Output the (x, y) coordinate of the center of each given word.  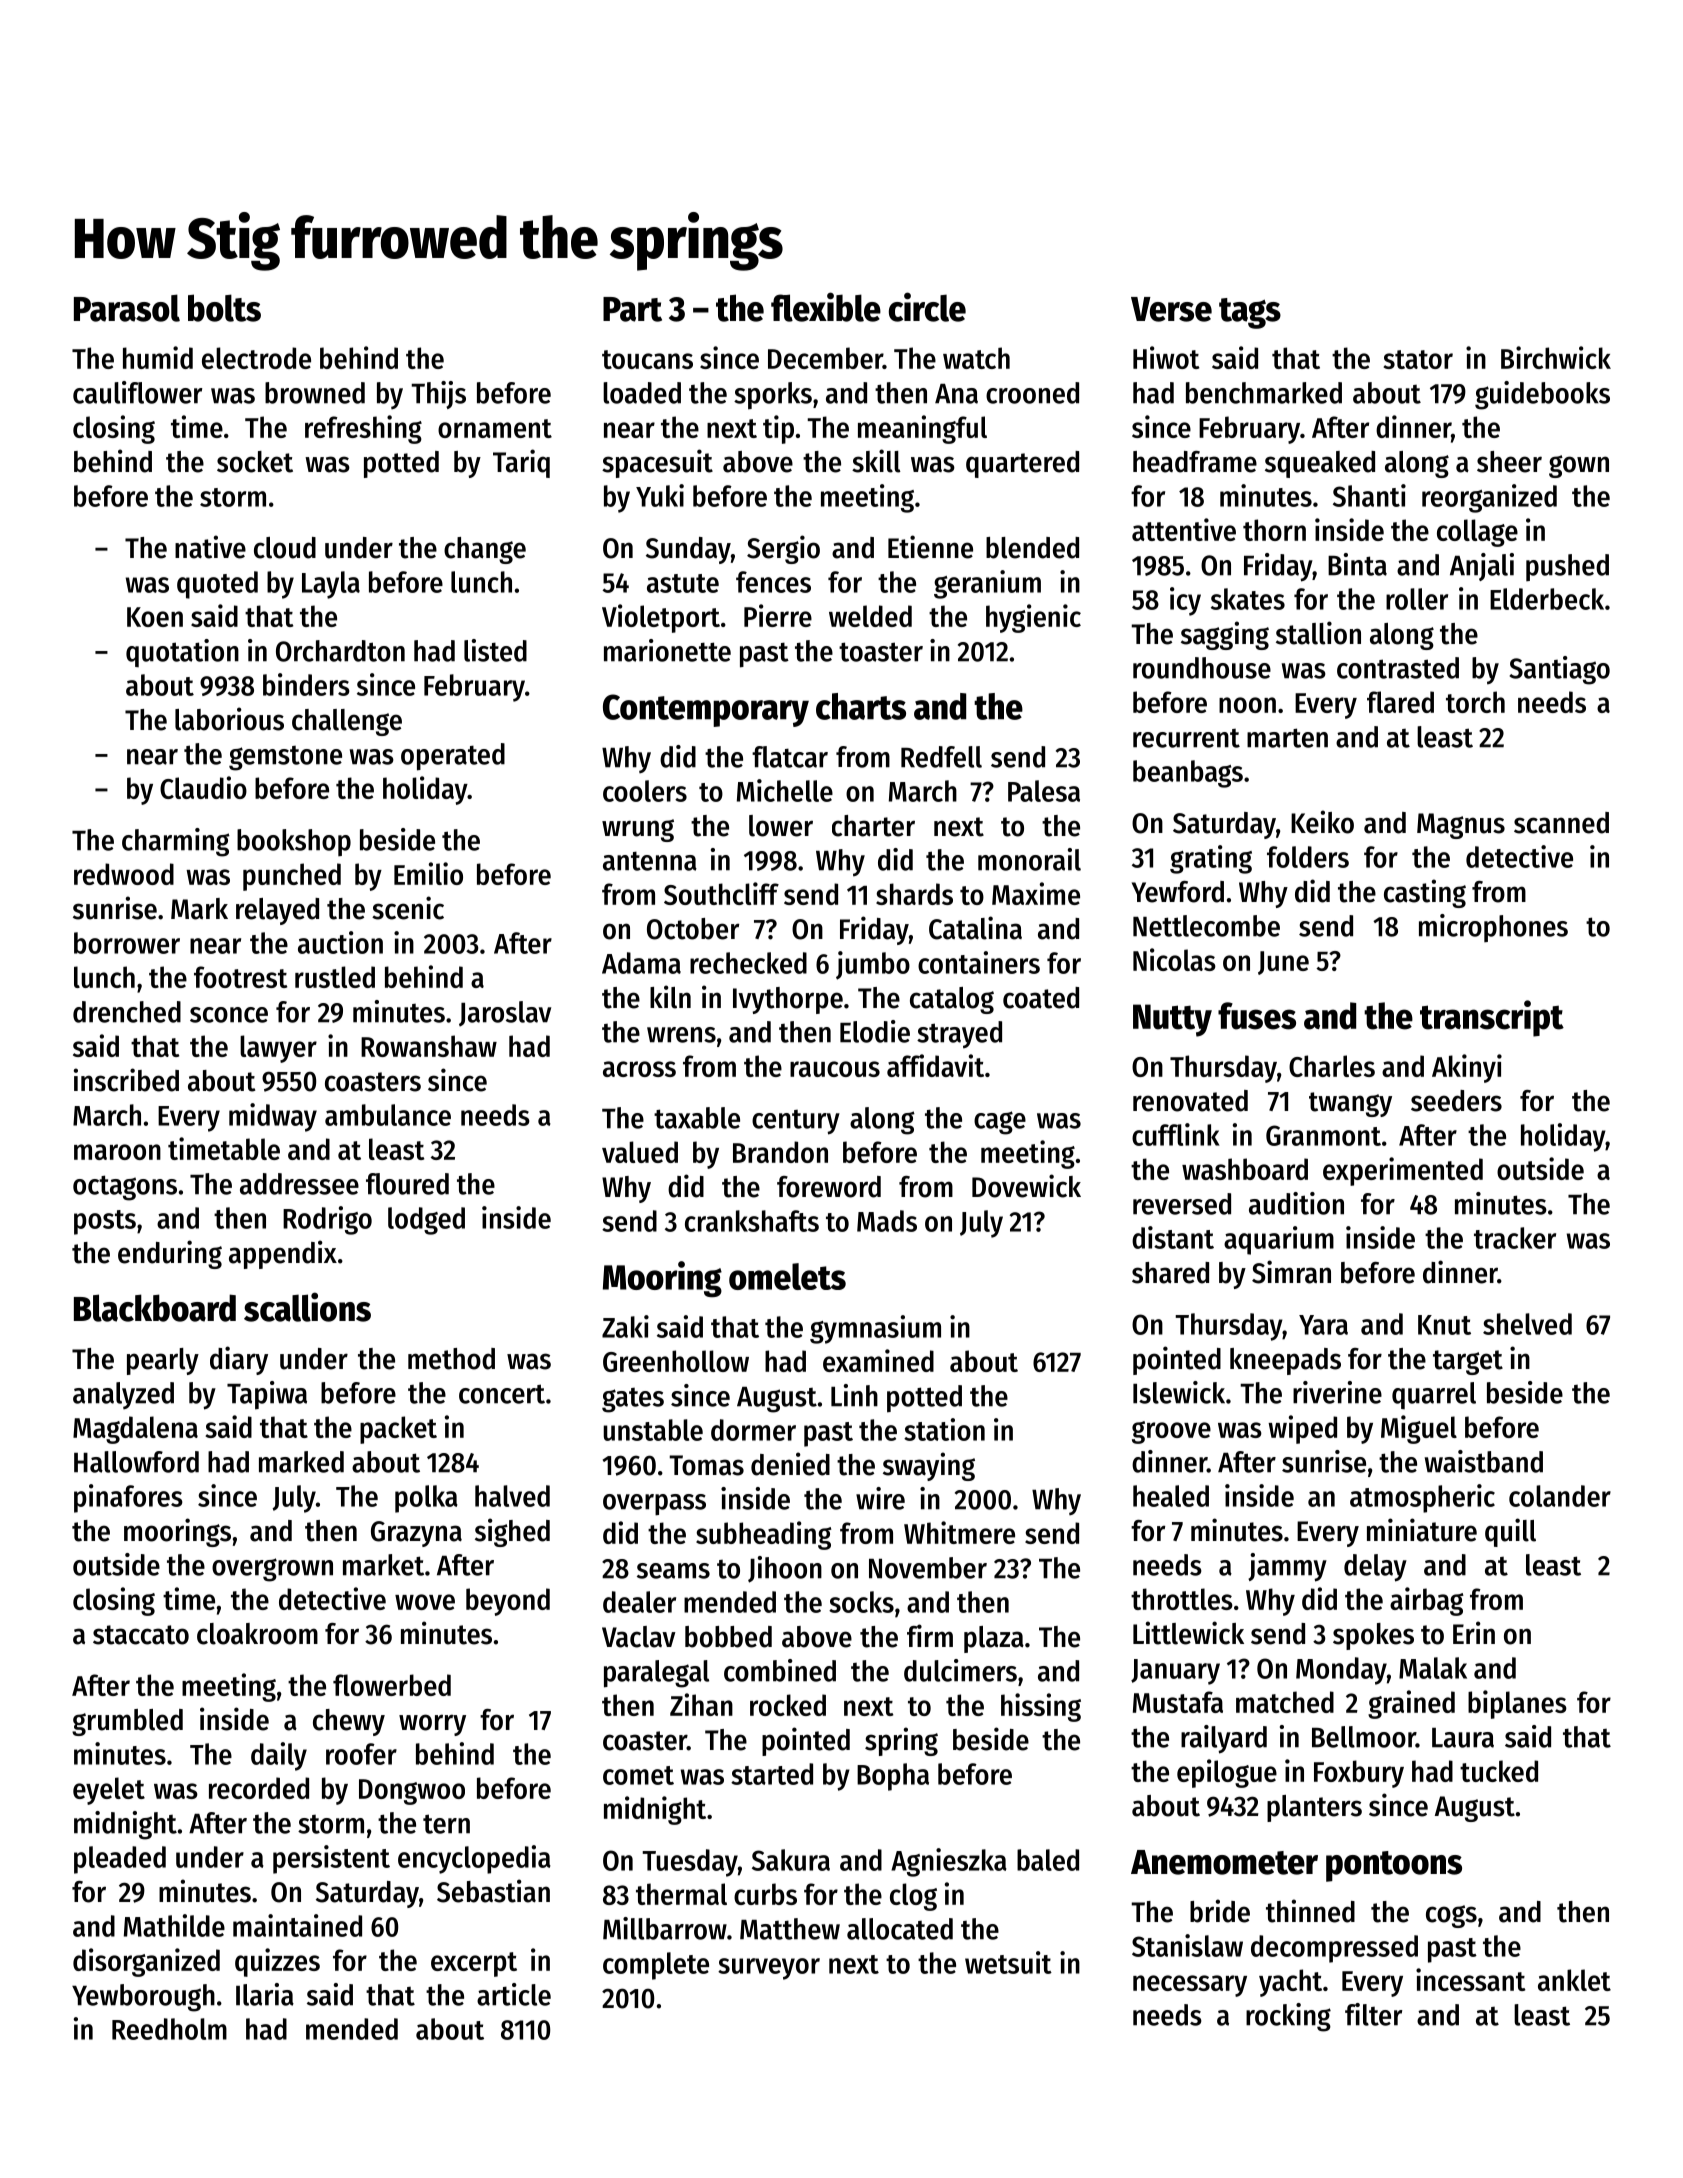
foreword (829, 1187)
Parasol (127, 308)
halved (512, 1496)
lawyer (278, 1049)
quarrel (1434, 1395)
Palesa (1044, 791)
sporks (773, 396)
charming (176, 842)
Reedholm (169, 2029)
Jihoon (785, 1569)
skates (1248, 599)
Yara (1323, 1325)
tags (1250, 313)
